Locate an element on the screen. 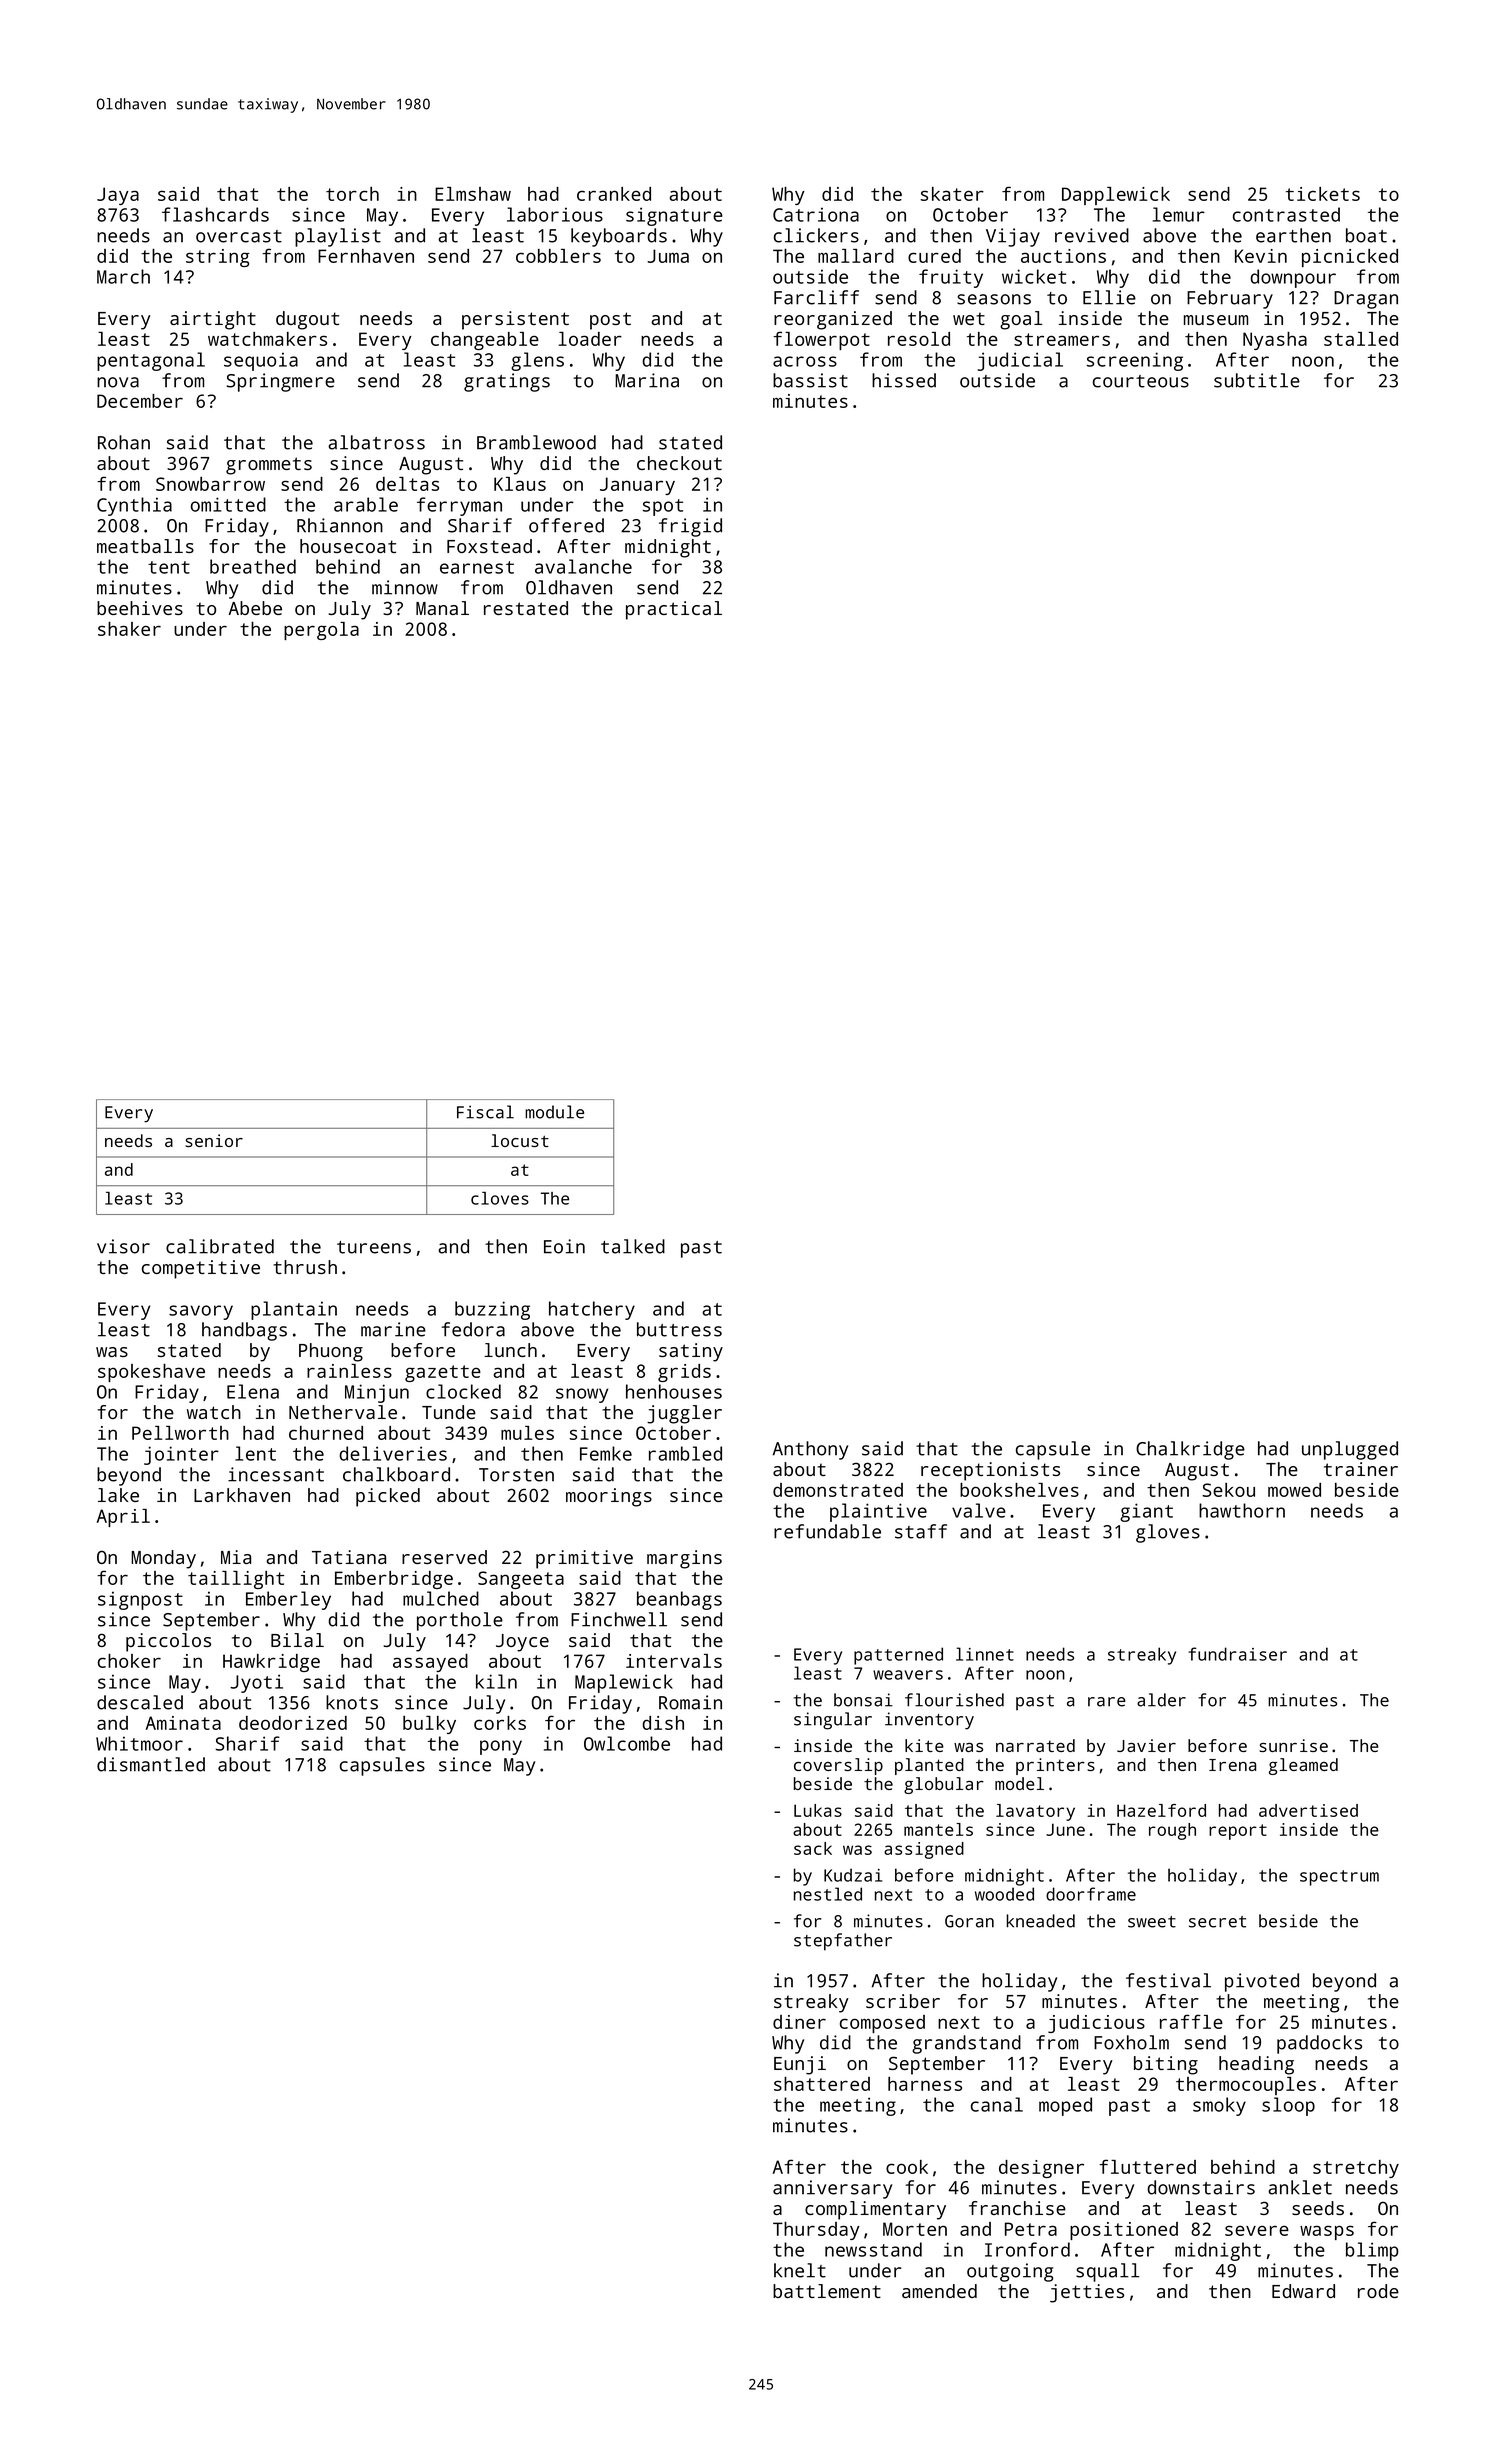 This screenshot has height=2464, width=1496. Fiscal is located at coordinates (485, 1112).
